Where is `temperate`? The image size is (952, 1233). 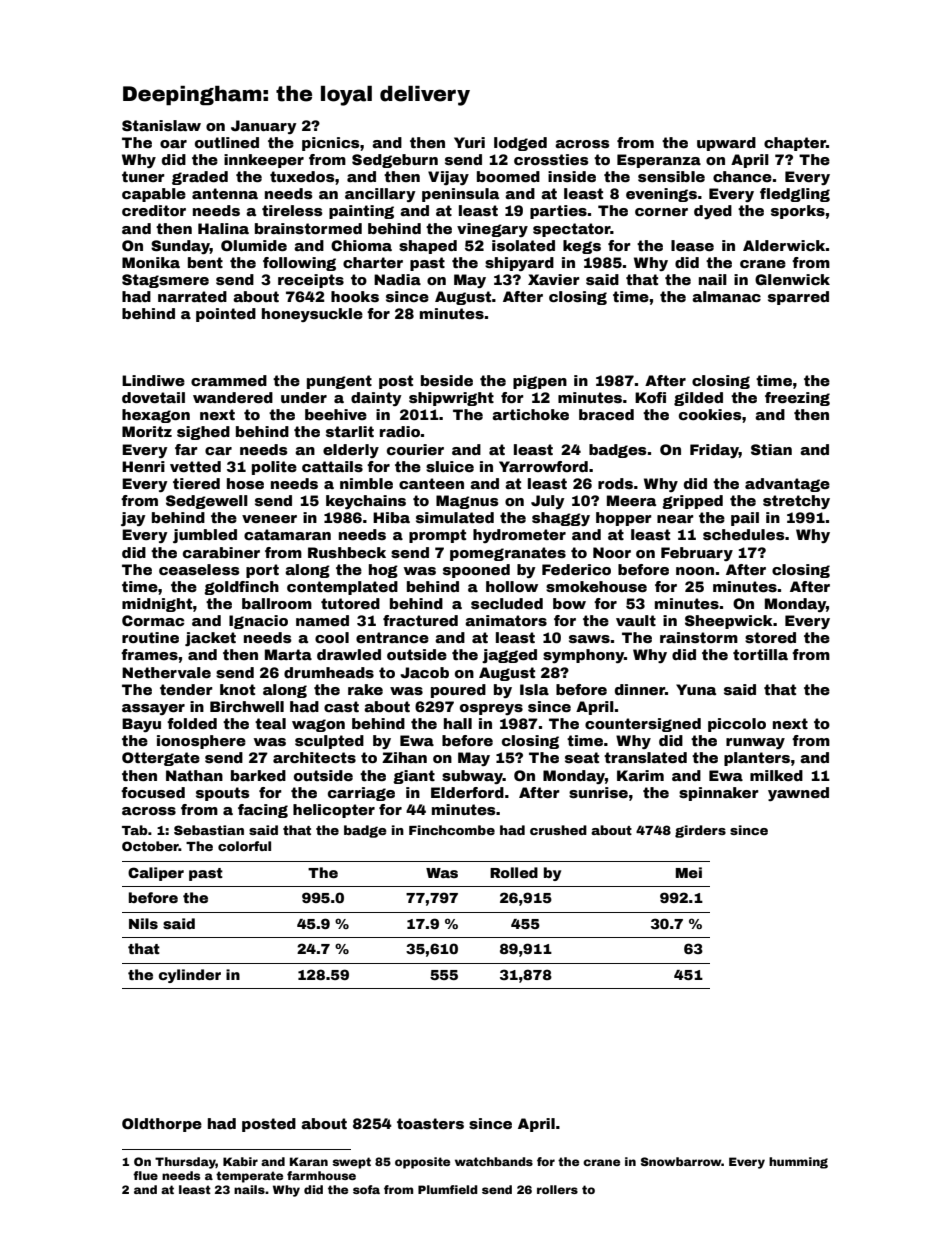 temperate is located at coordinates (249, 1177).
